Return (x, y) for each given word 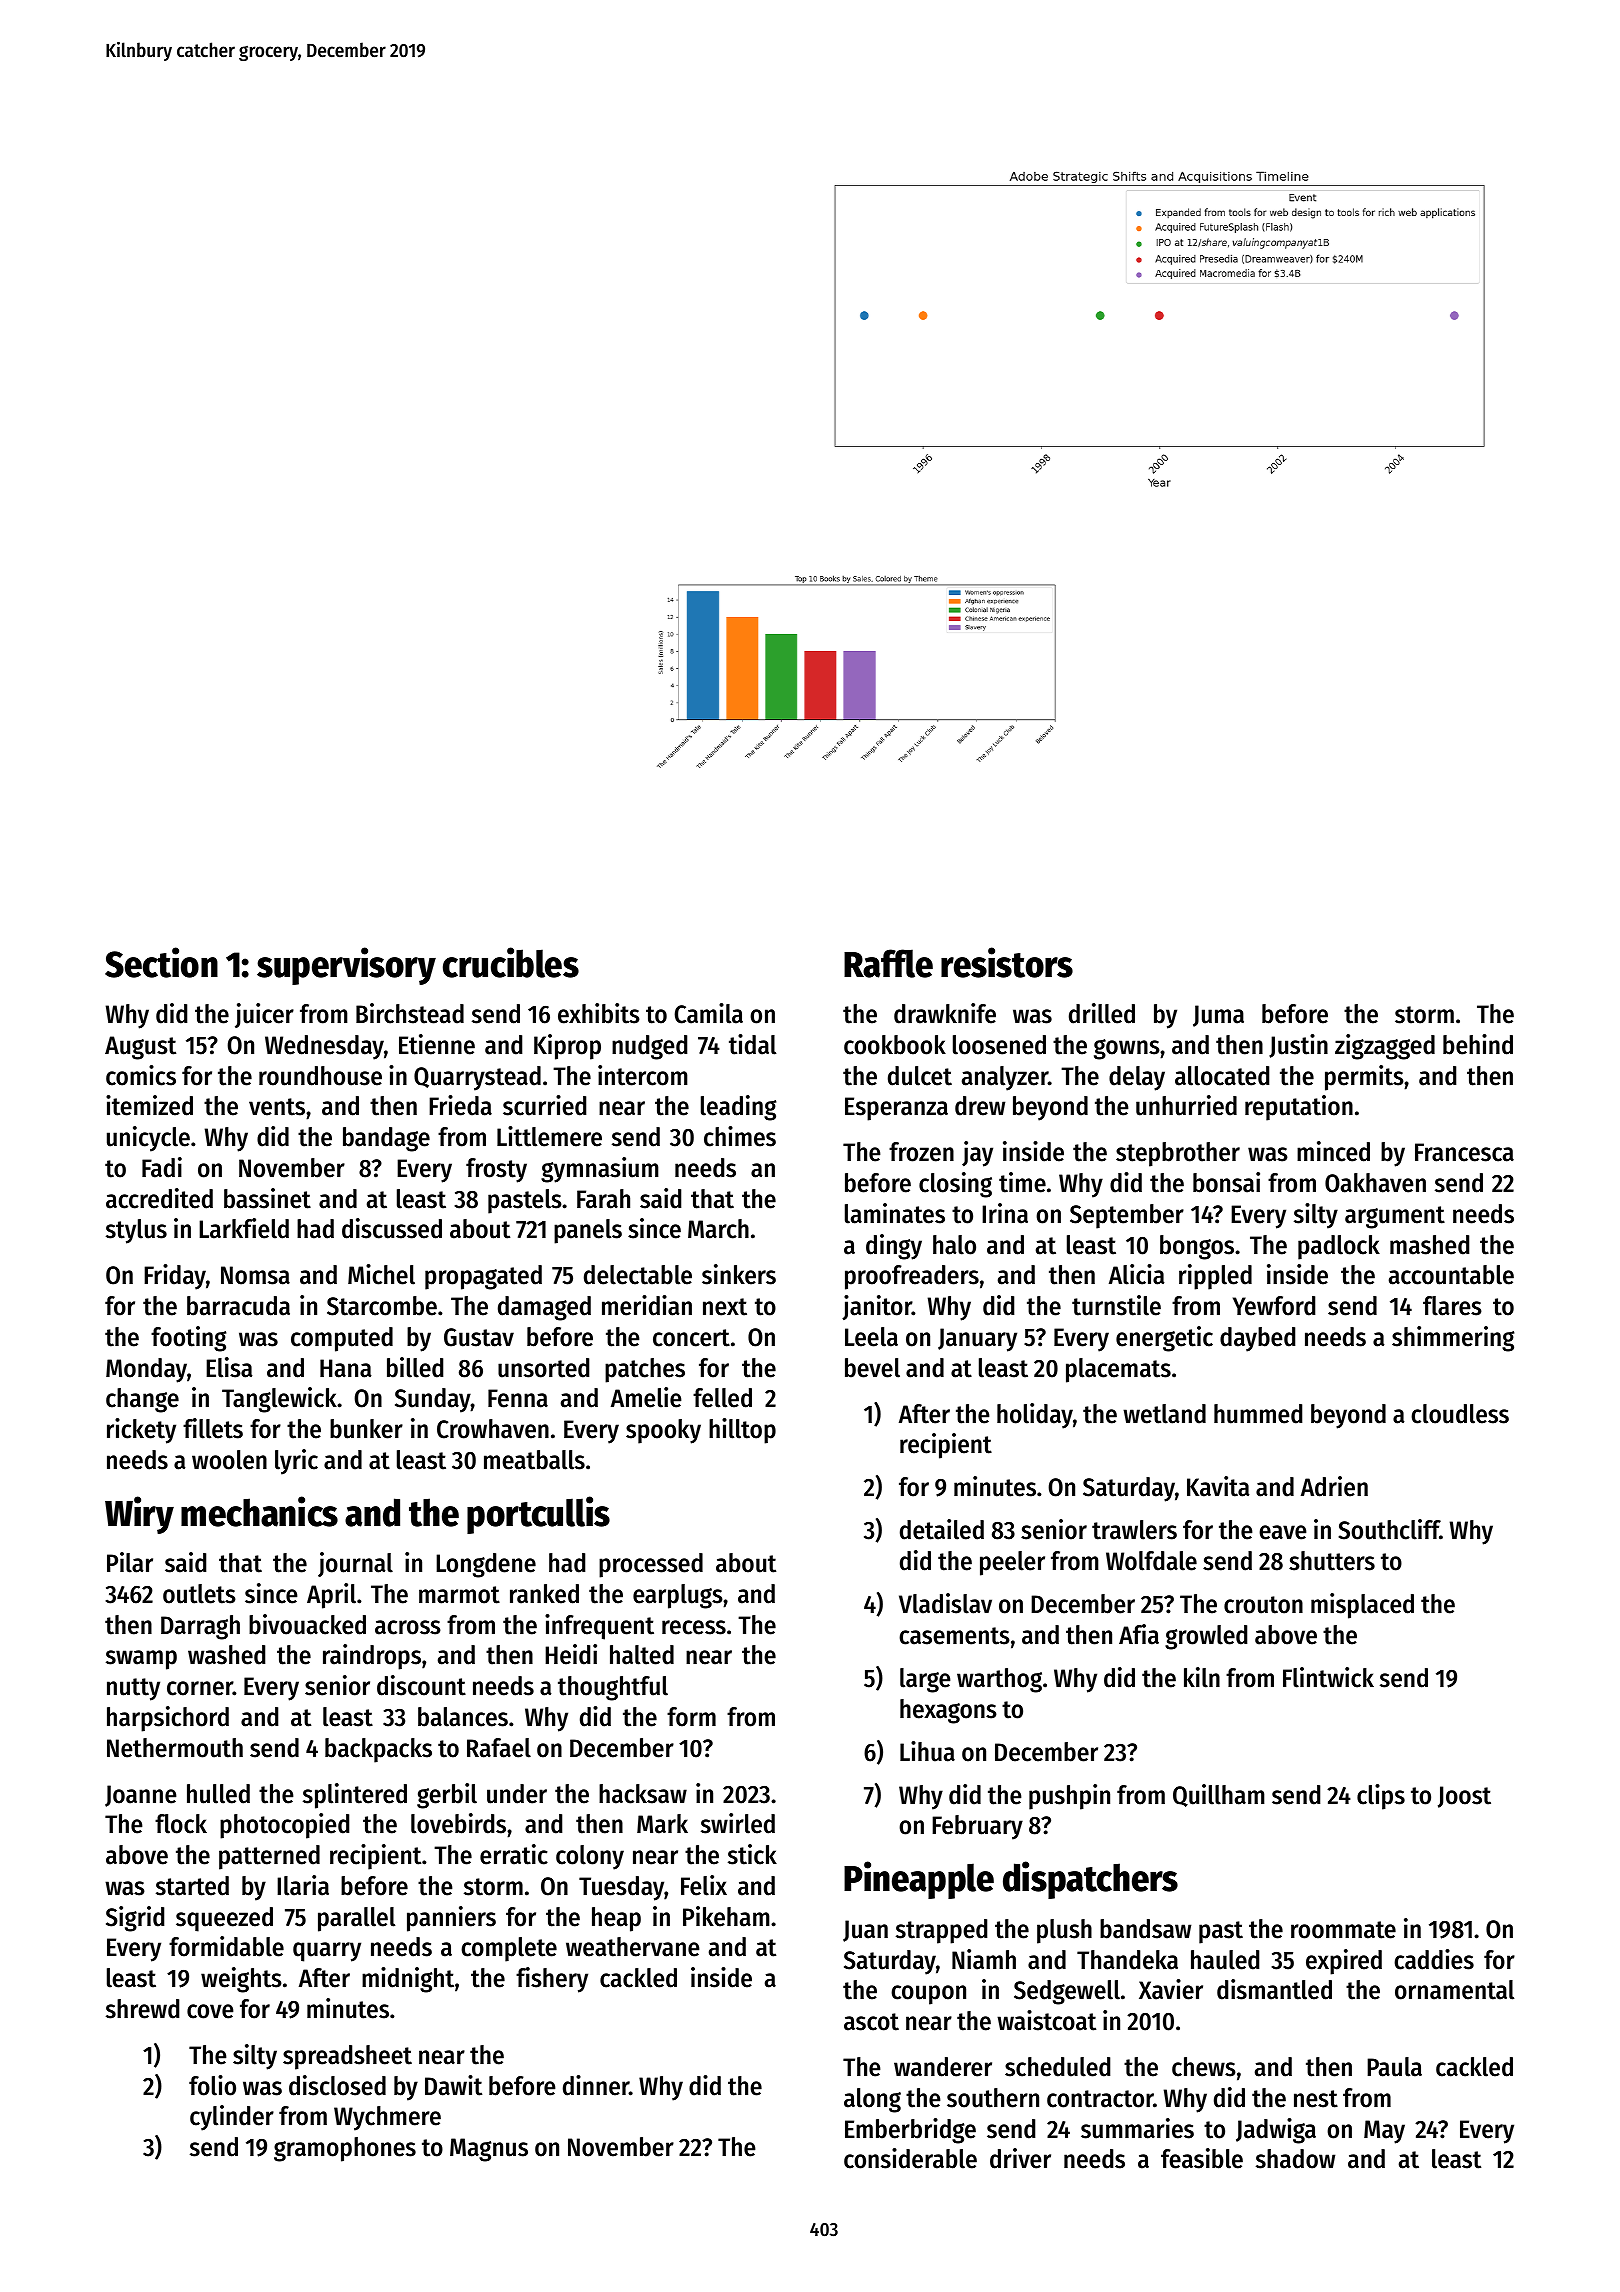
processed (651, 1565)
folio (212, 2085)
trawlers (1134, 1530)
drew (980, 1106)
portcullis (538, 1515)
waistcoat (1046, 2020)
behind (1478, 1044)
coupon (928, 1995)
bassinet (267, 1198)
